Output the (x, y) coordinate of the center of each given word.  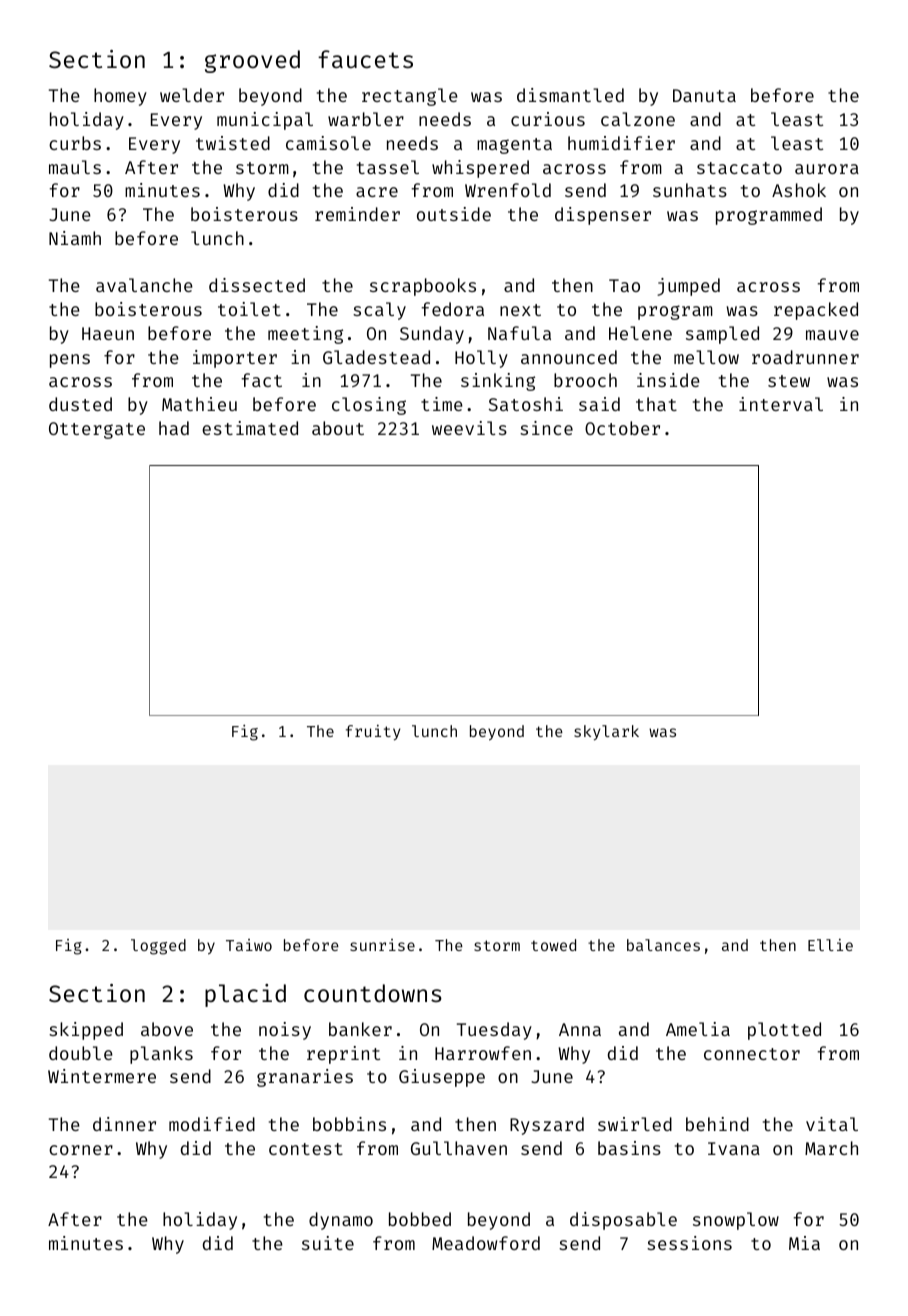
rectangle (410, 97)
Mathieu (199, 404)
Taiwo (249, 945)
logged (158, 947)
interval (781, 404)
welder (192, 95)
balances (663, 945)
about (338, 428)
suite (328, 1243)
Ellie (830, 945)
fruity (373, 732)
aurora (827, 169)
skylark (606, 732)
